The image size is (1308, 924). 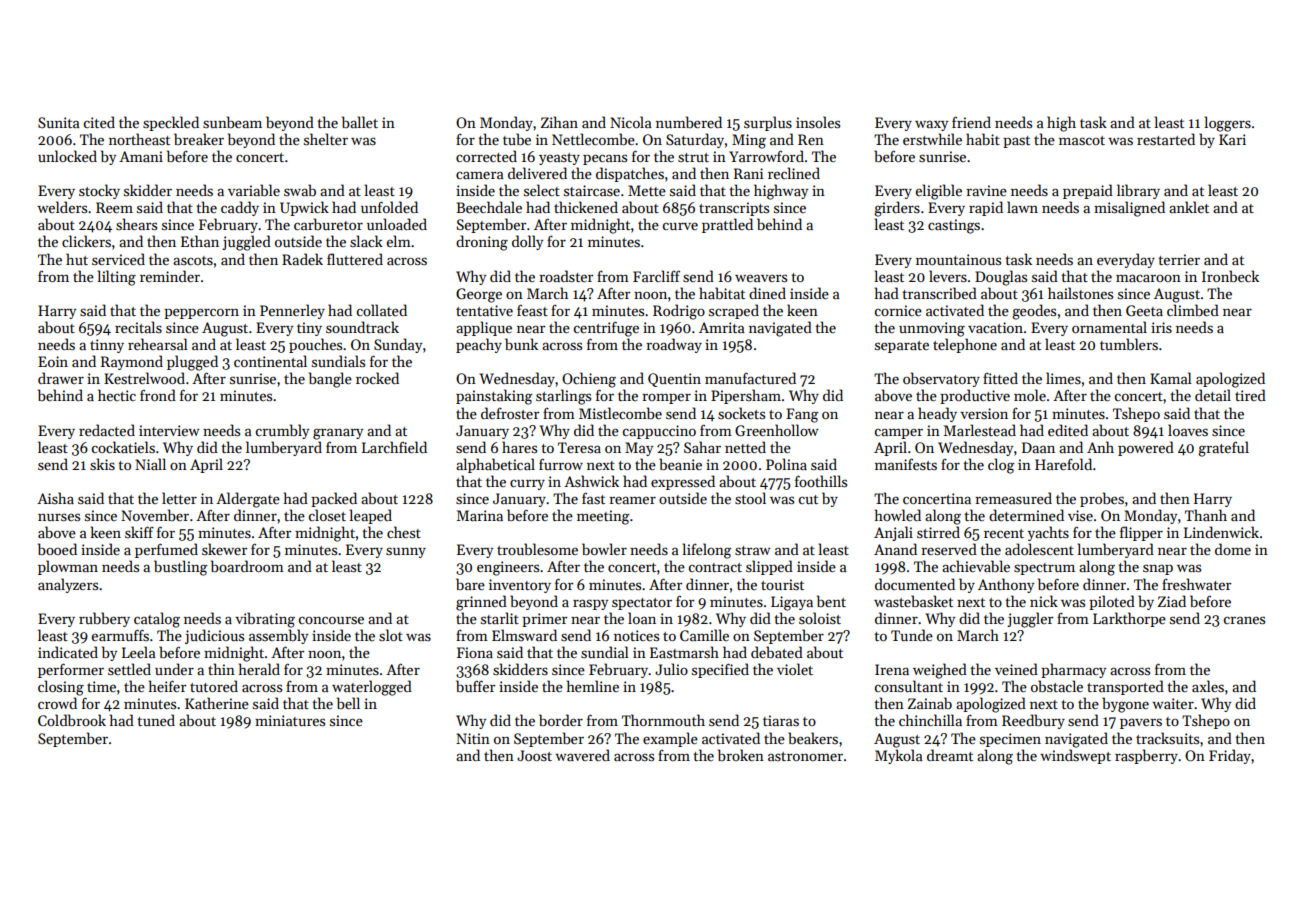 I want to click on Zihan, so click(x=559, y=122).
